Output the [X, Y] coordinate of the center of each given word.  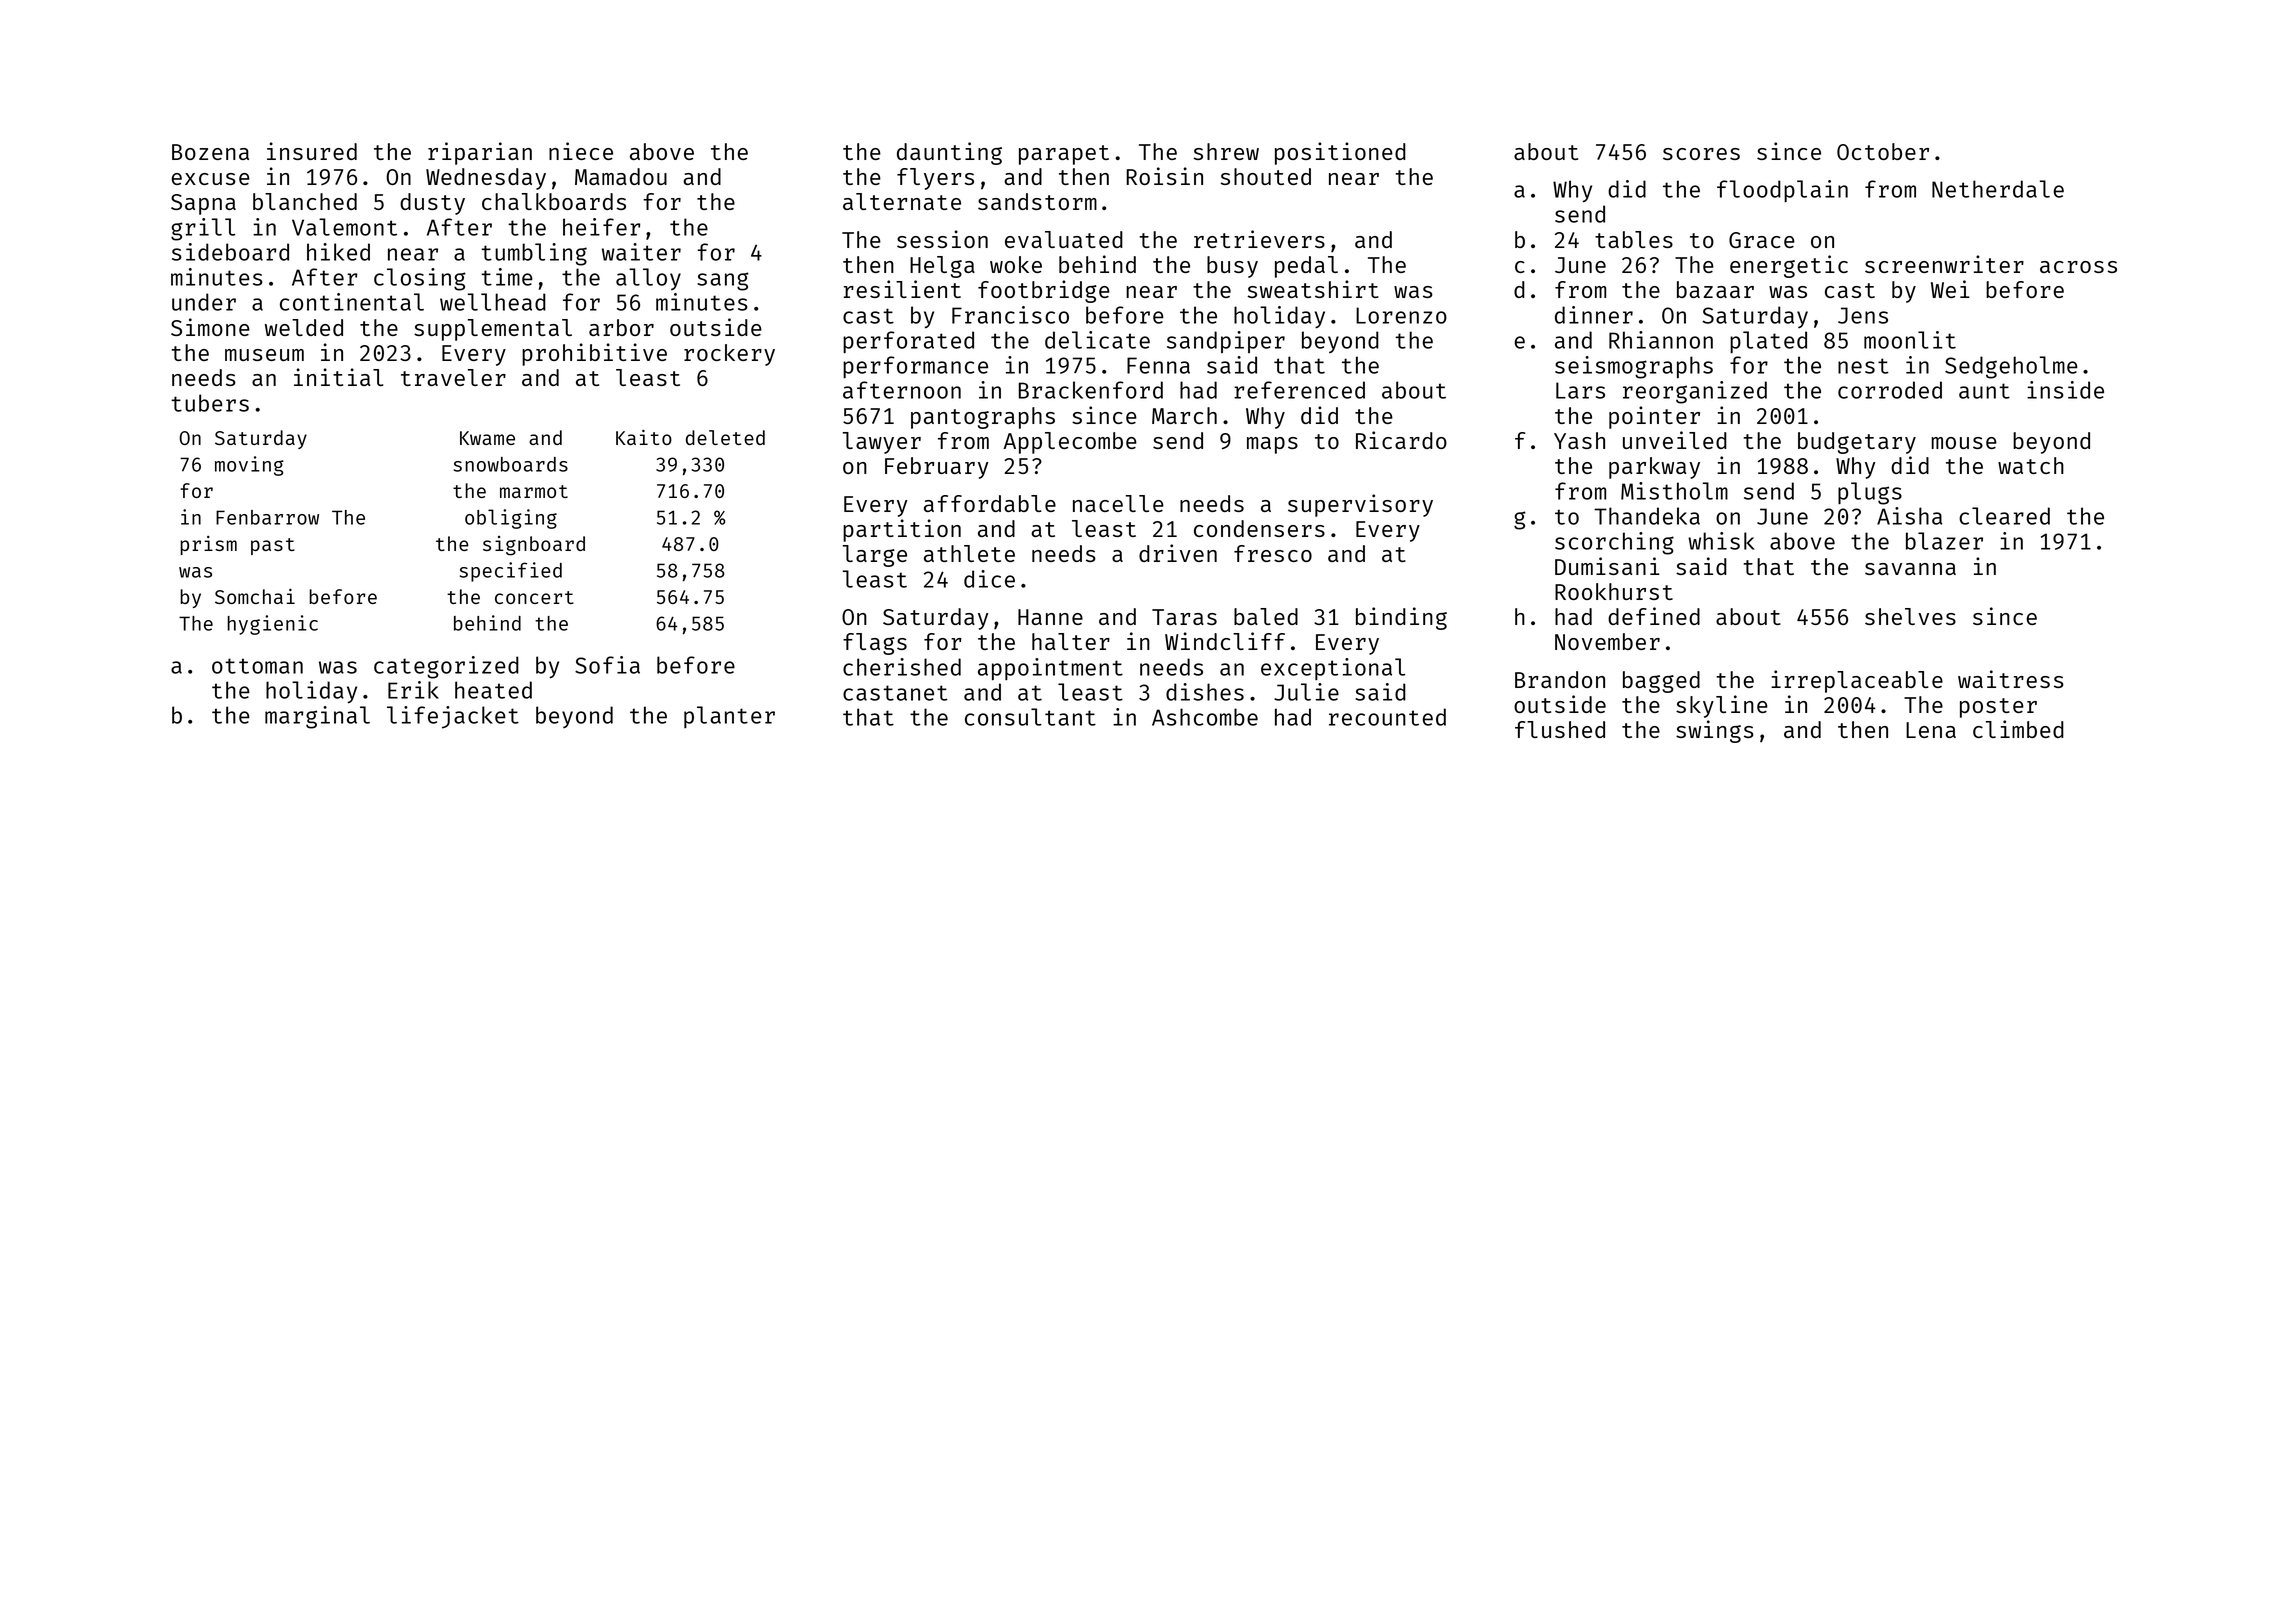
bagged [1661, 682]
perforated [908, 342]
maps [1272, 445]
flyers [935, 179]
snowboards [510, 464]
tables [1634, 239]
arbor [621, 327]
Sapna [203, 204]
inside [2065, 390]
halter [1071, 641]
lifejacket [453, 717]
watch [2031, 465]
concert [534, 597]
